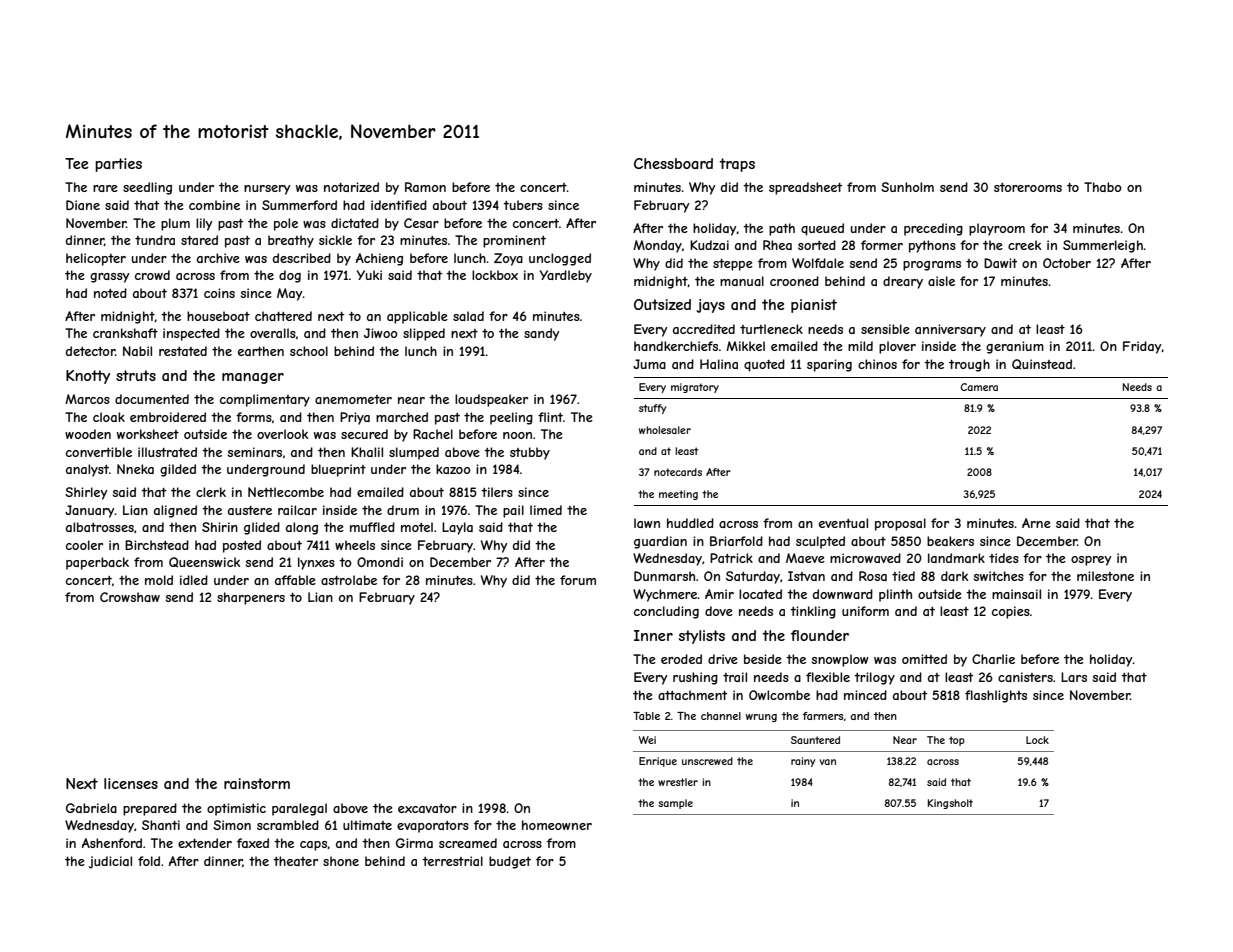  What do you see at coordinates (557, 825) in the document?
I see `homeowner` at bounding box center [557, 825].
